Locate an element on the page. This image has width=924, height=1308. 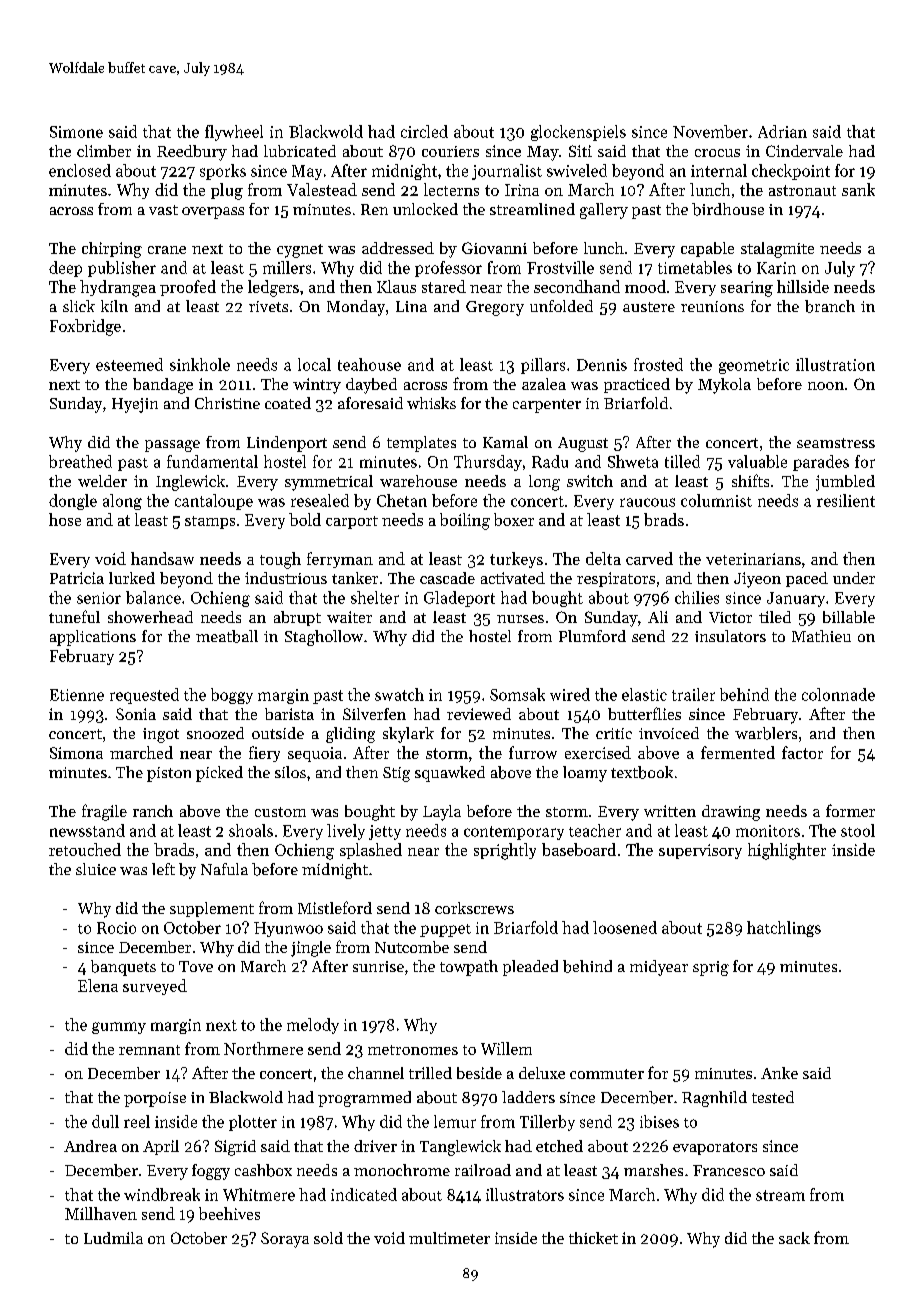
Kamal is located at coordinates (505, 442).
